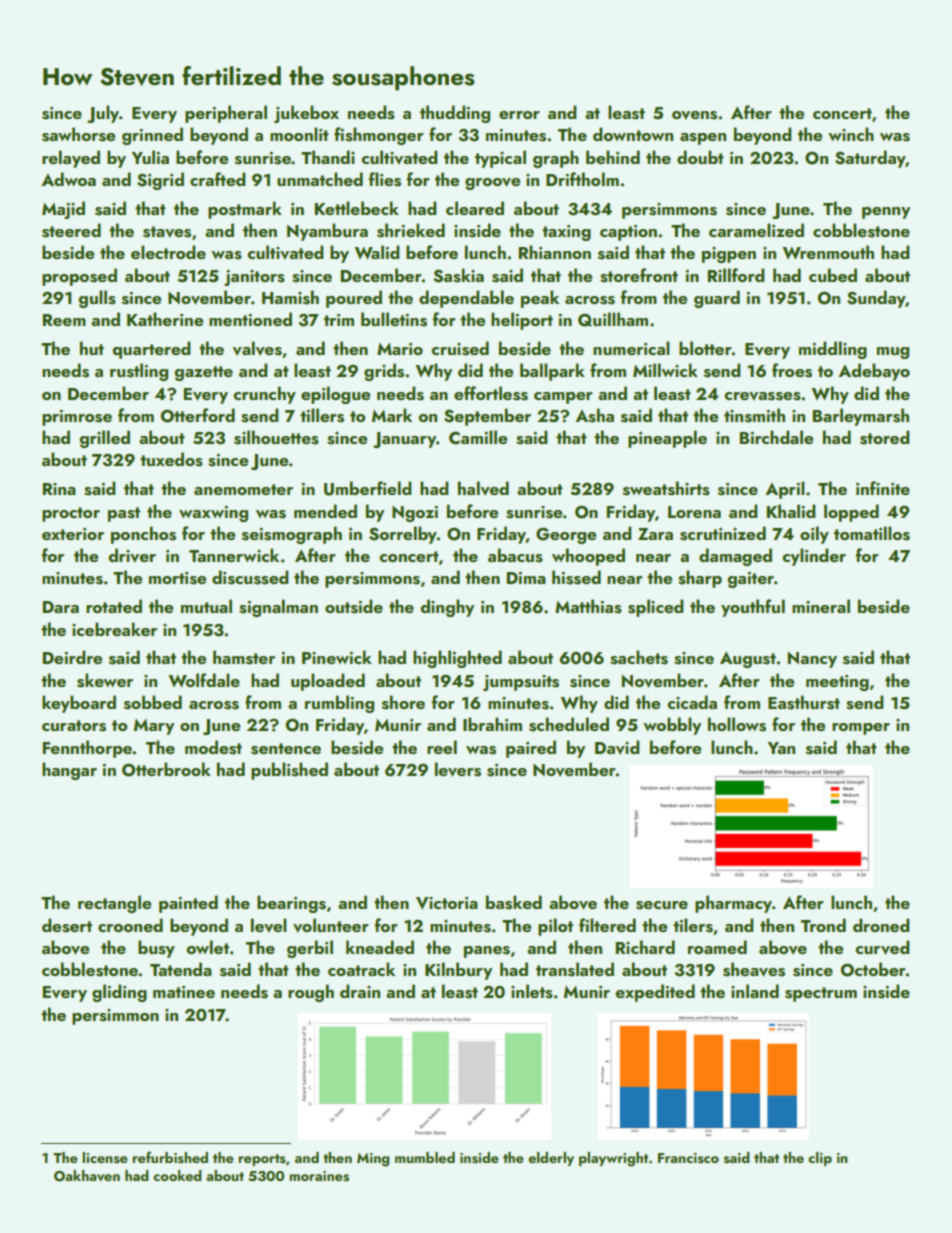 The width and height of the page is (952, 1233). I want to click on sawhorse, so click(78, 134).
